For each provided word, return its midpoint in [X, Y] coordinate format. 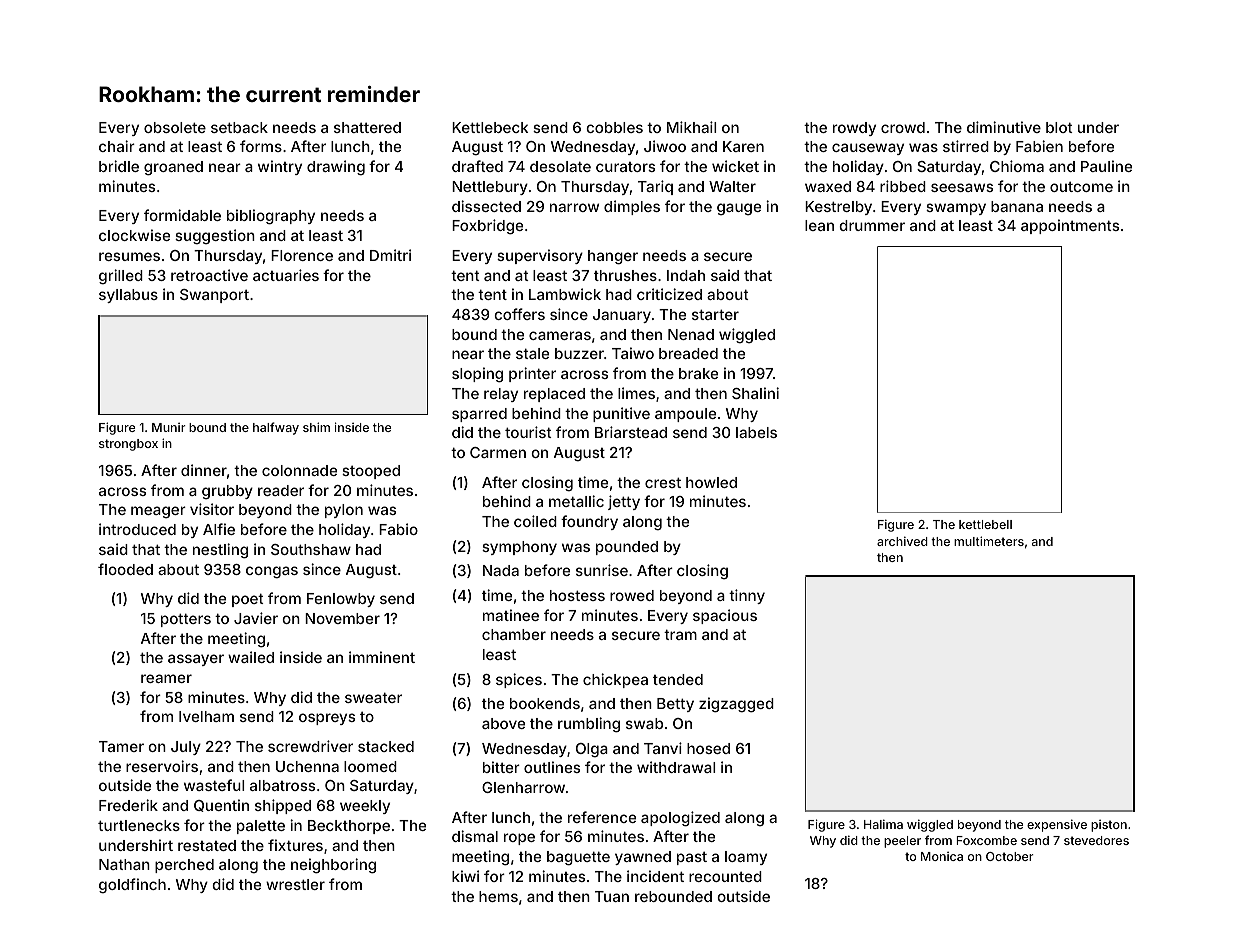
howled [711, 482]
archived [902, 541]
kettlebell [985, 524]
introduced [137, 529]
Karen [743, 146]
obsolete [175, 127]
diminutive [1004, 127]
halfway [276, 428]
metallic [576, 501]
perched [184, 866]
